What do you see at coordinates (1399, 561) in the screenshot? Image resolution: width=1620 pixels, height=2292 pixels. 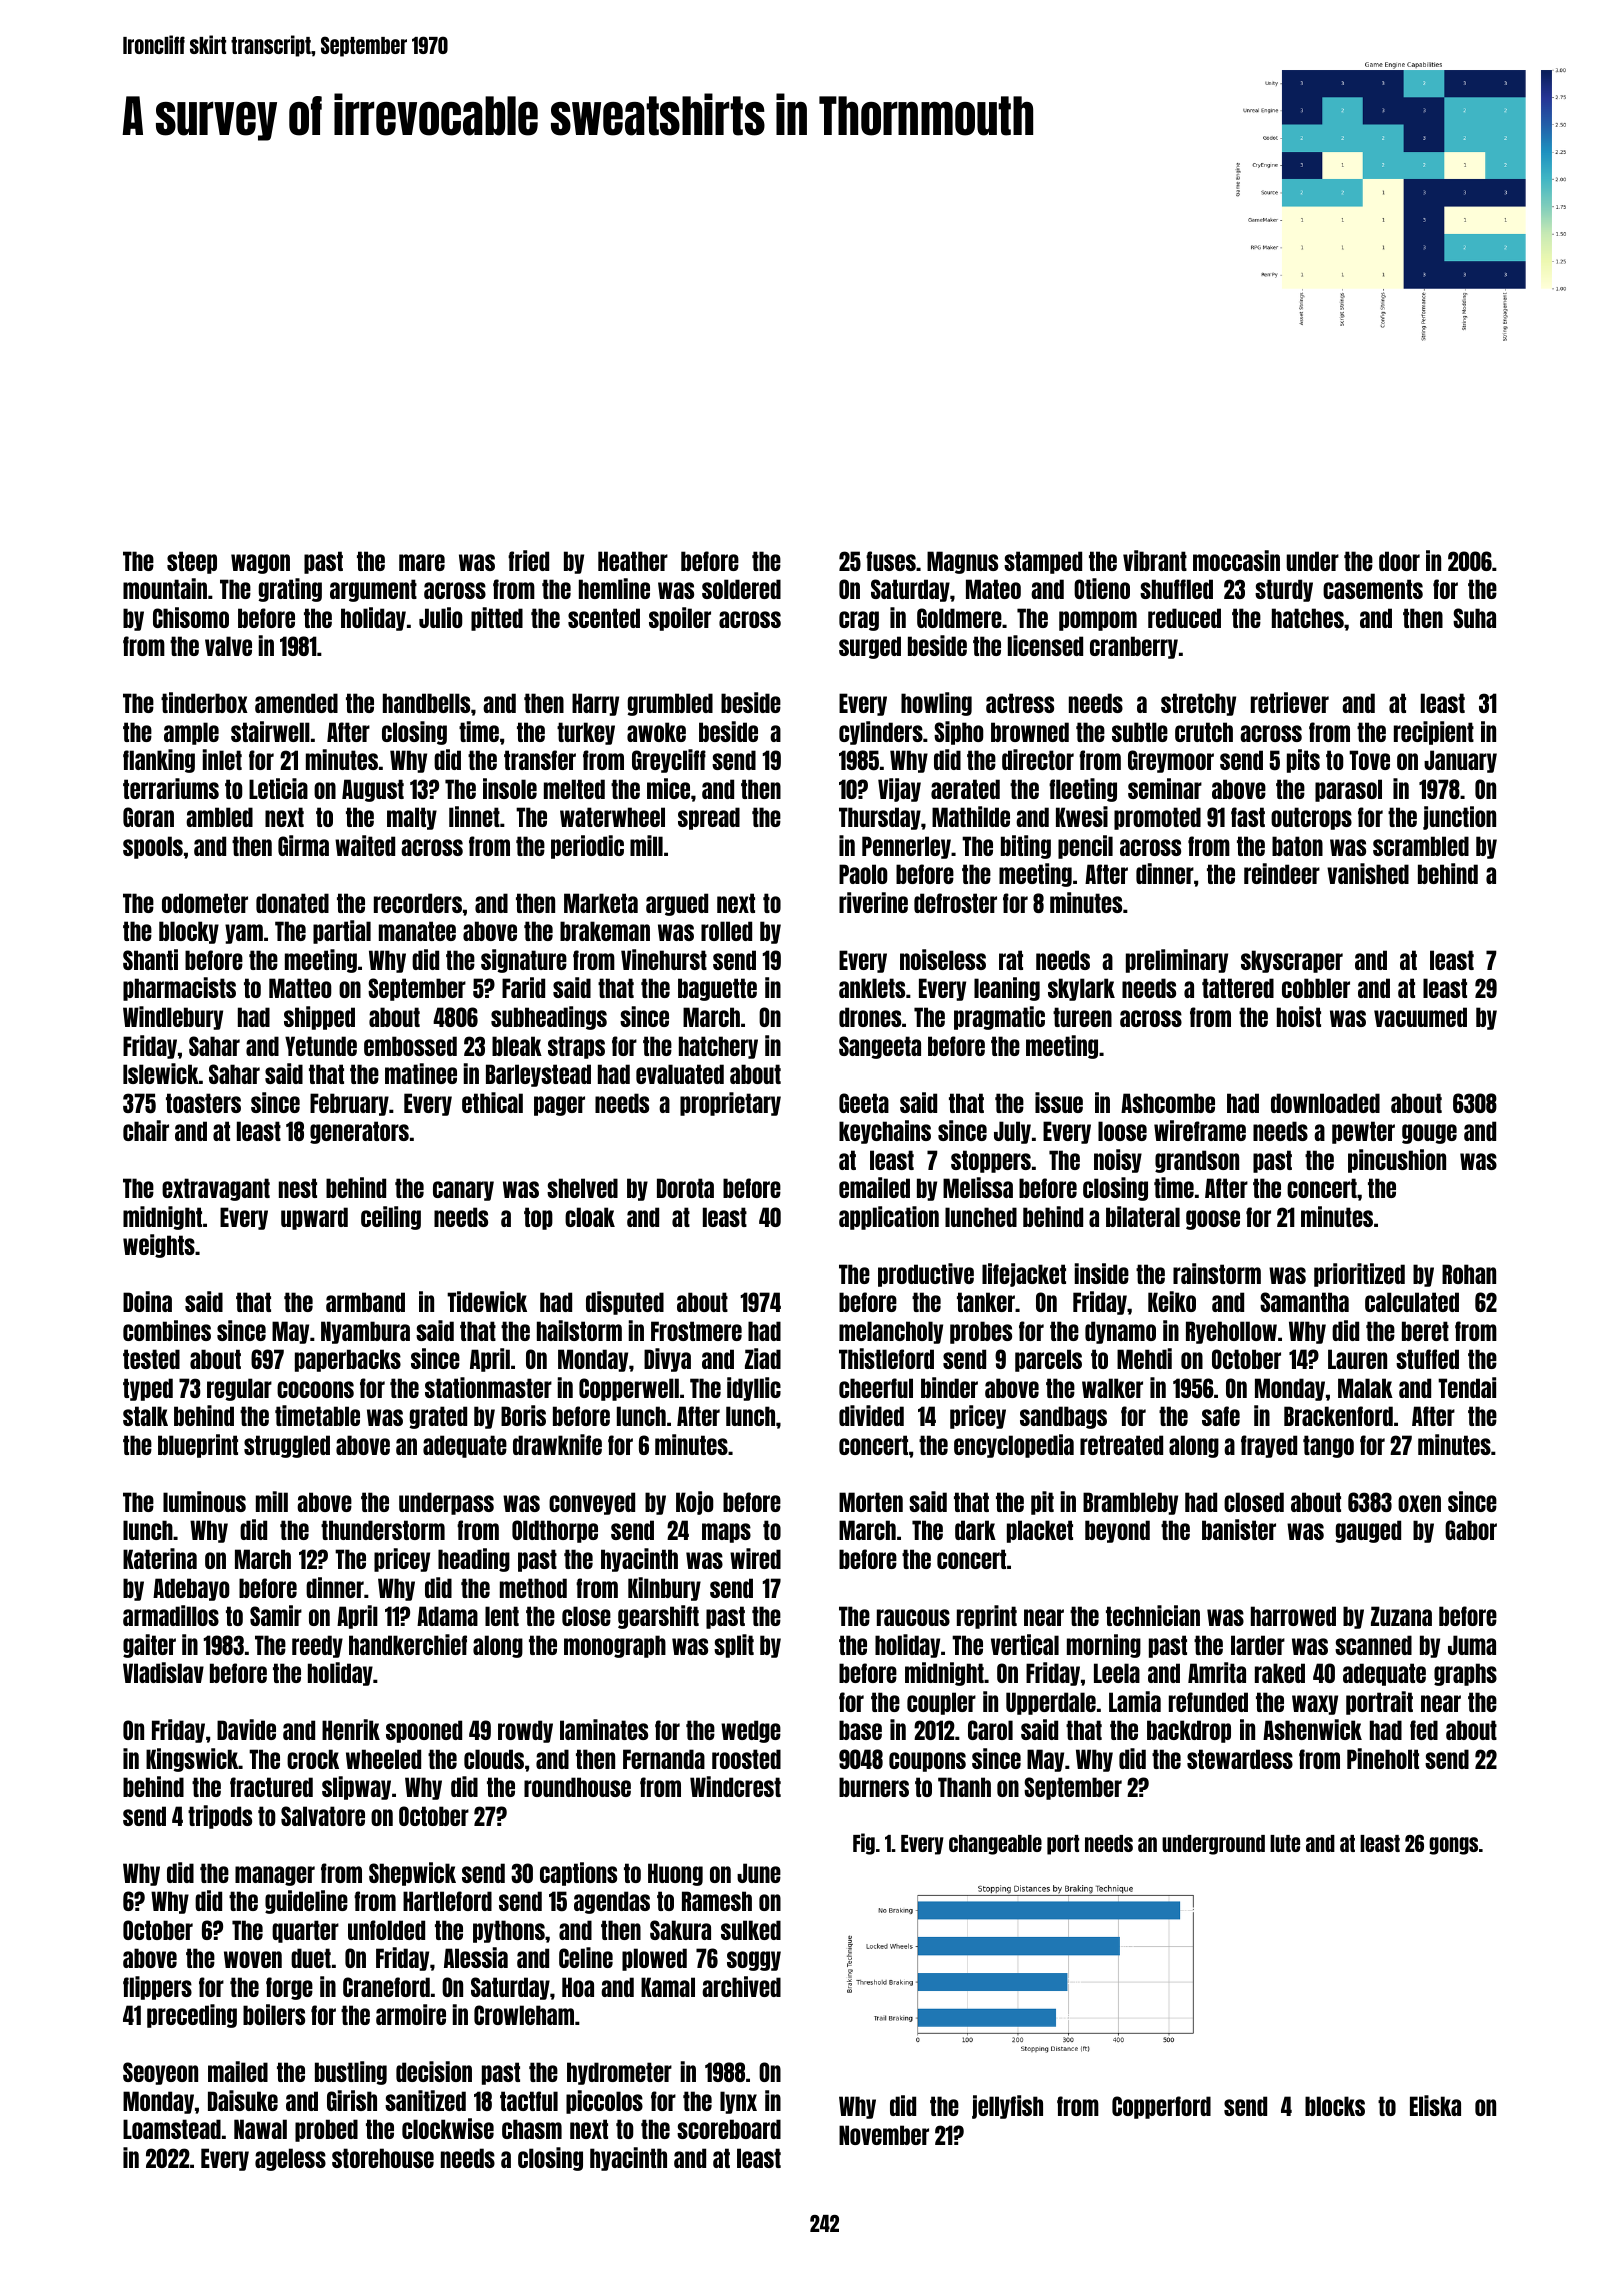 I see `door` at bounding box center [1399, 561].
